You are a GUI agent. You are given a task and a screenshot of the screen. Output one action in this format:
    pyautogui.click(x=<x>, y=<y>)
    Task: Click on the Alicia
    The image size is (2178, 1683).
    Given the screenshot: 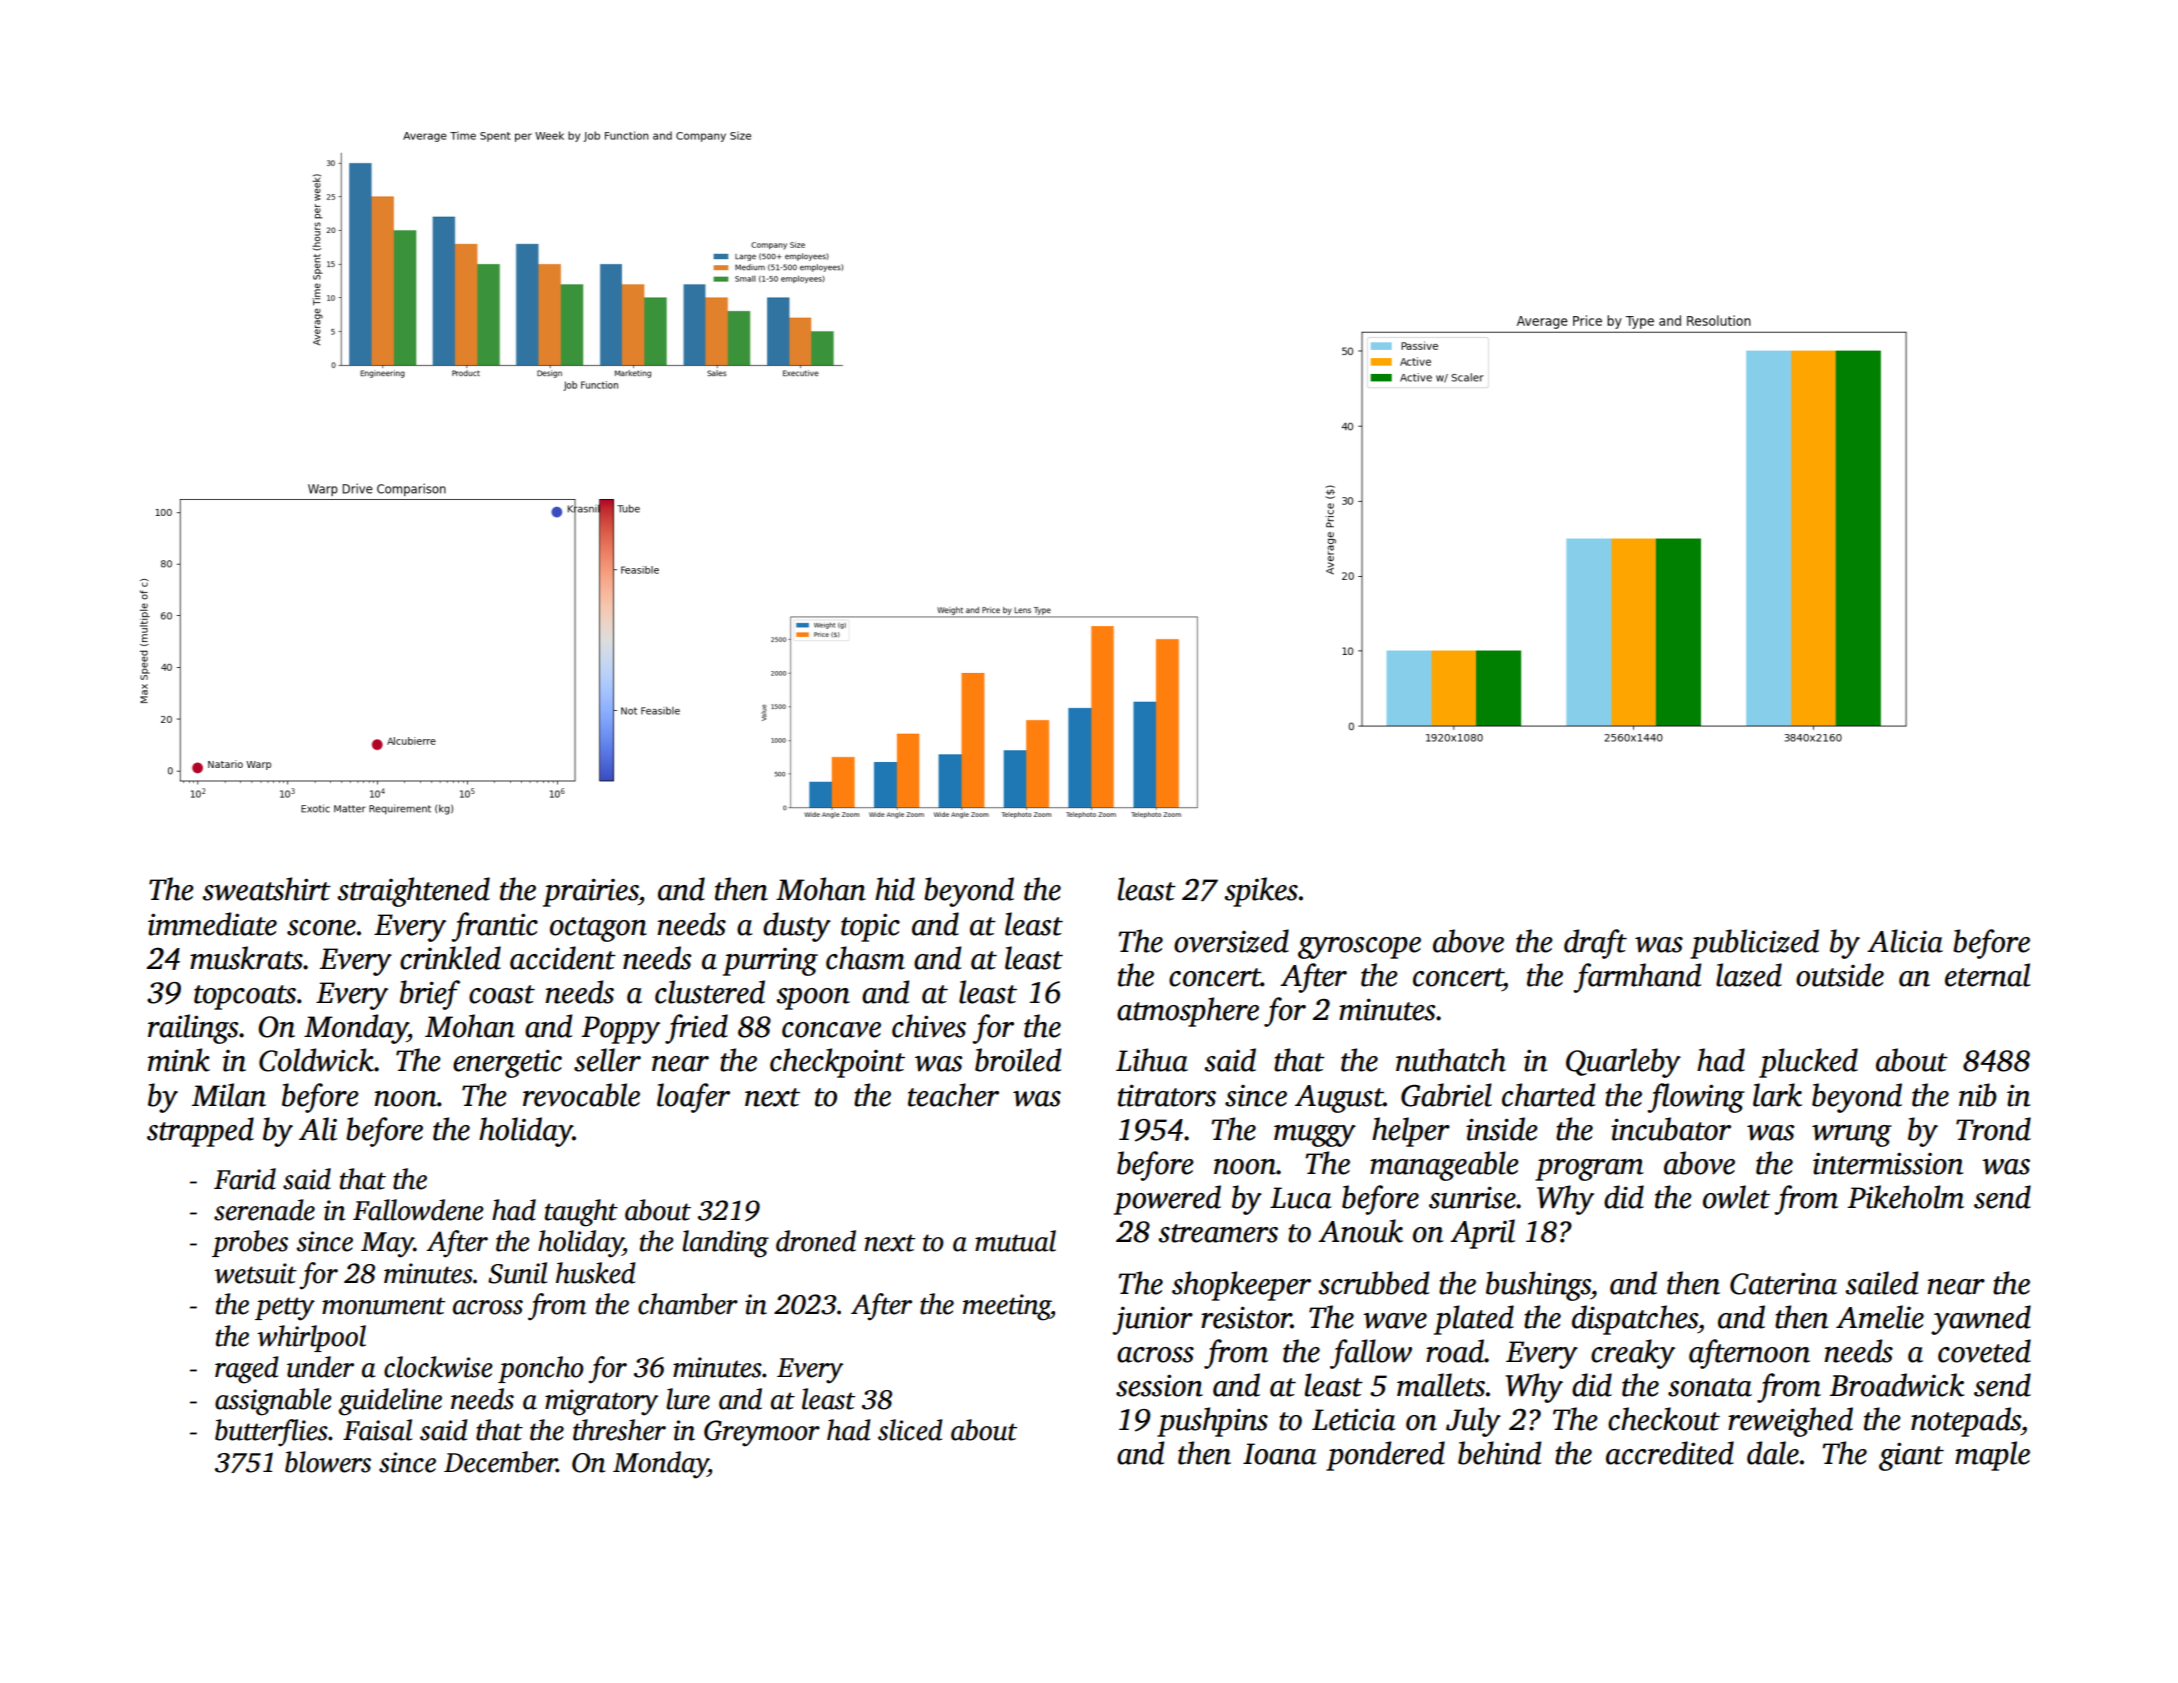 What is the action you would take?
    pyautogui.click(x=1905, y=941)
